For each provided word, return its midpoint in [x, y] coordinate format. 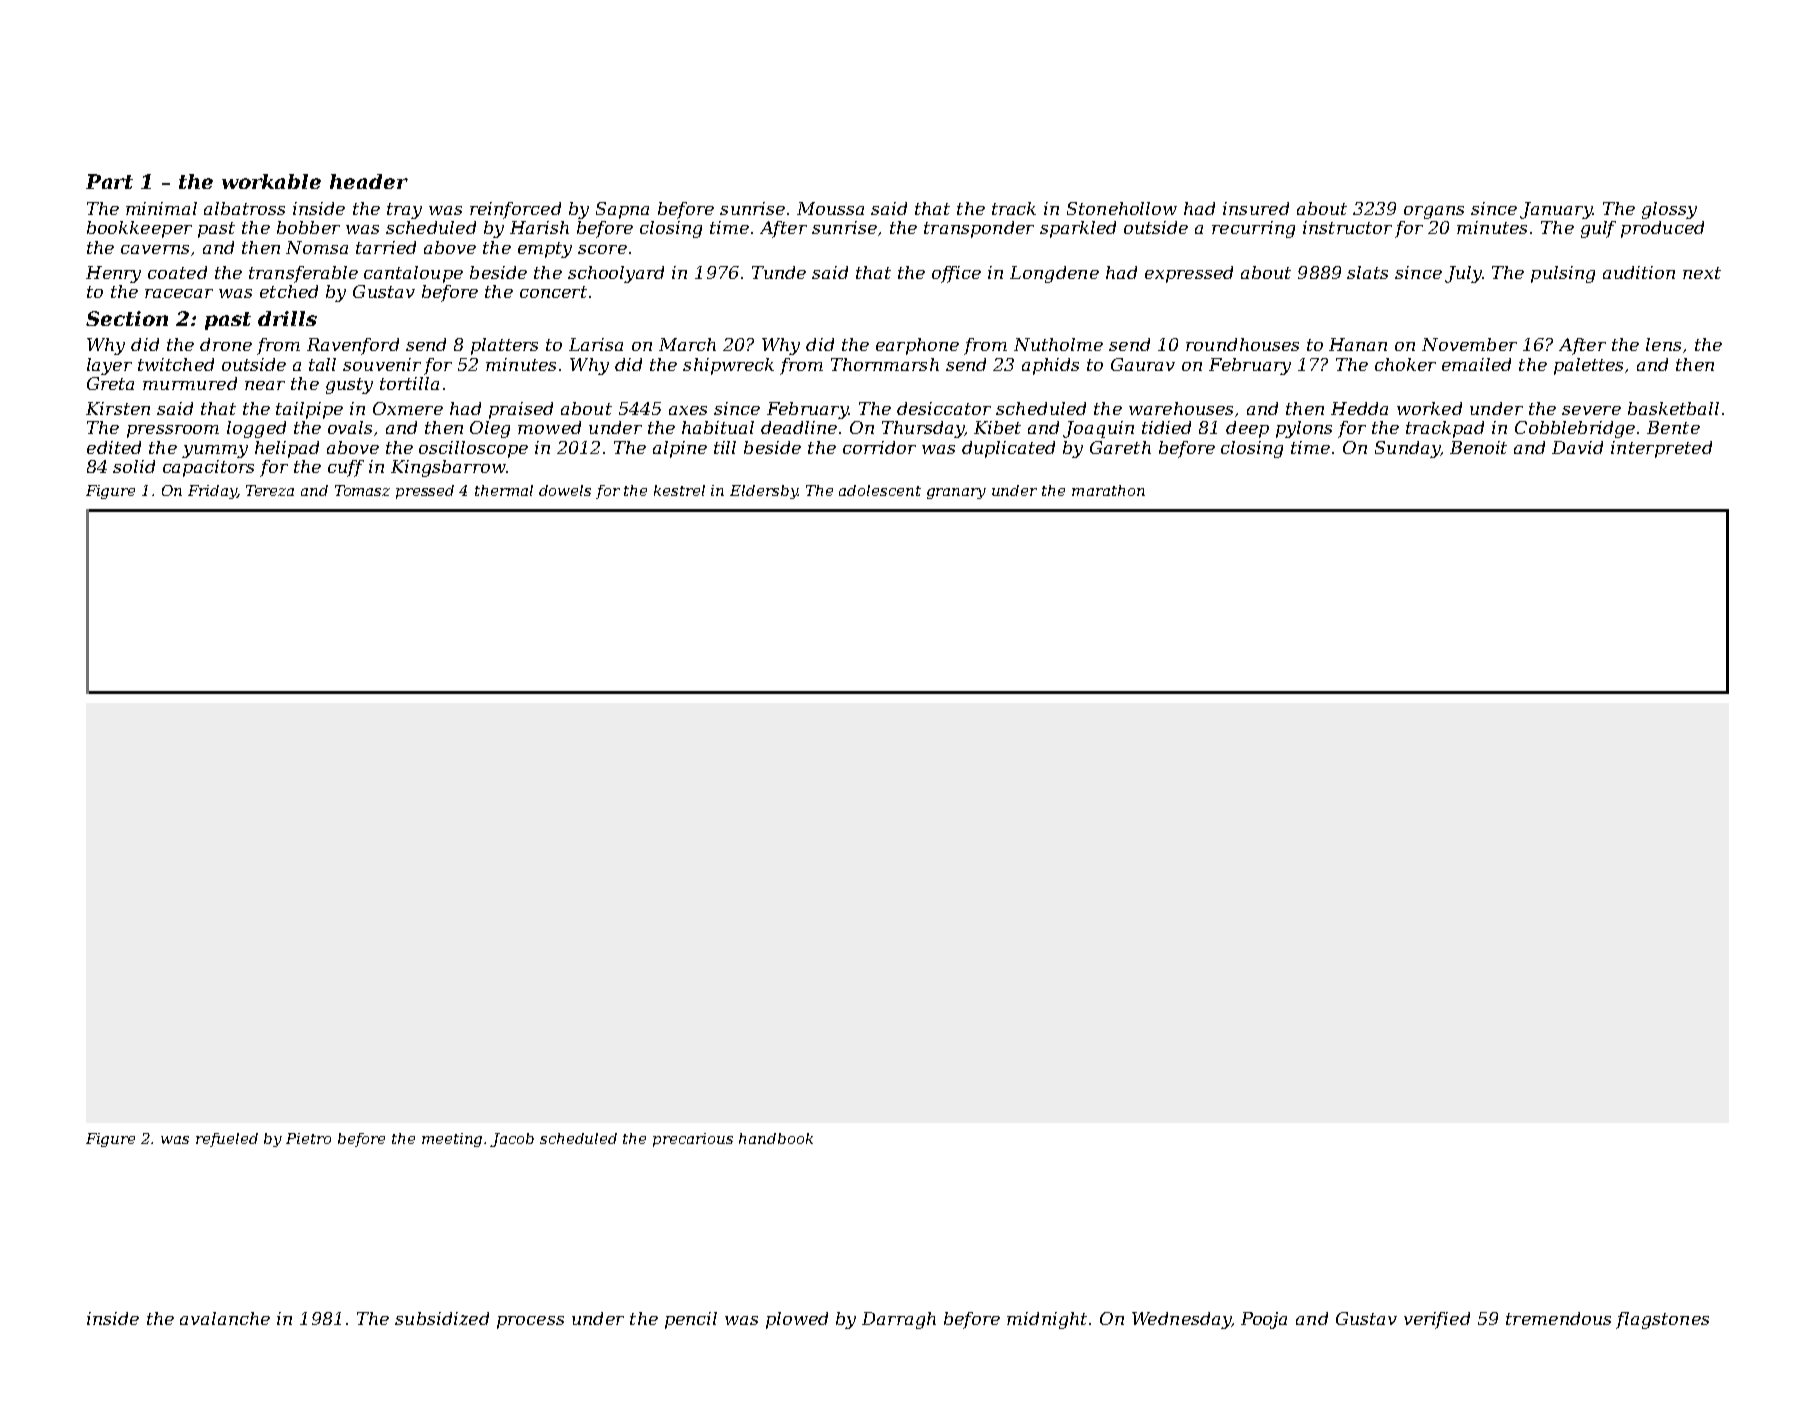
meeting [452, 1140]
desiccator [944, 408]
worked [1429, 408]
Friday [212, 492]
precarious [693, 1140]
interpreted [1661, 449]
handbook [776, 1138]
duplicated [1008, 449]
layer [109, 366]
